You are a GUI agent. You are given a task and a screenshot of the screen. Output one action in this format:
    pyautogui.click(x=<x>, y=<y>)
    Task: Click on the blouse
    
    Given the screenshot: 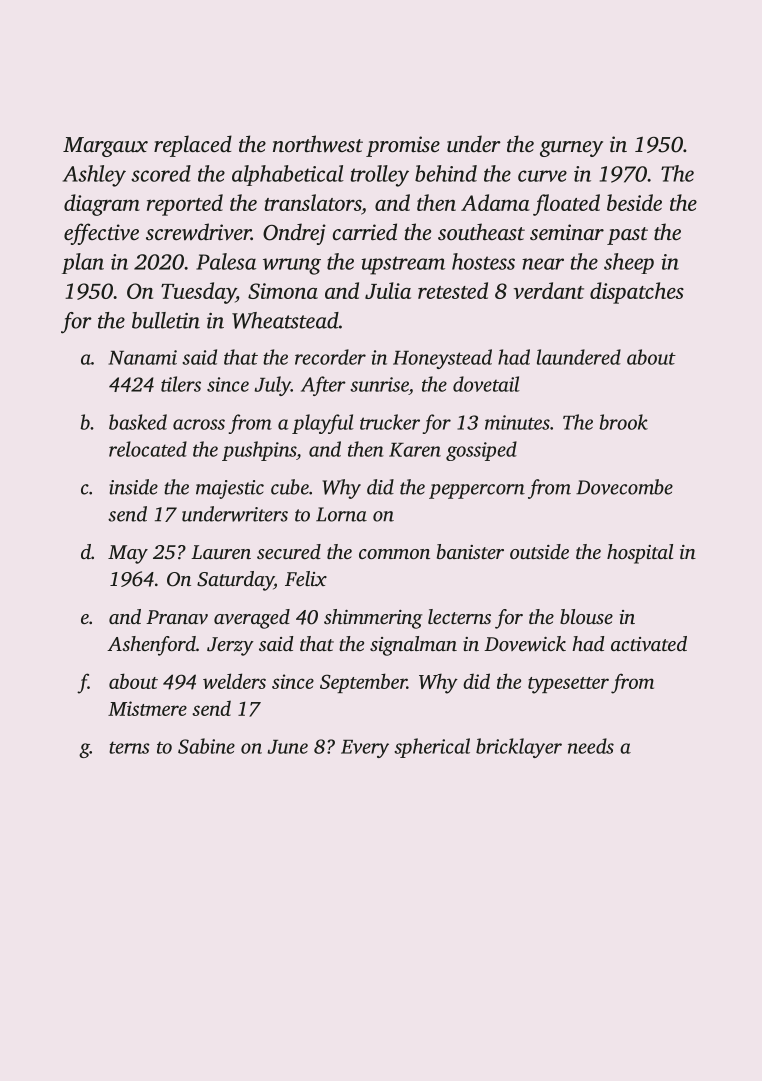 What is the action you would take?
    pyautogui.click(x=586, y=616)
